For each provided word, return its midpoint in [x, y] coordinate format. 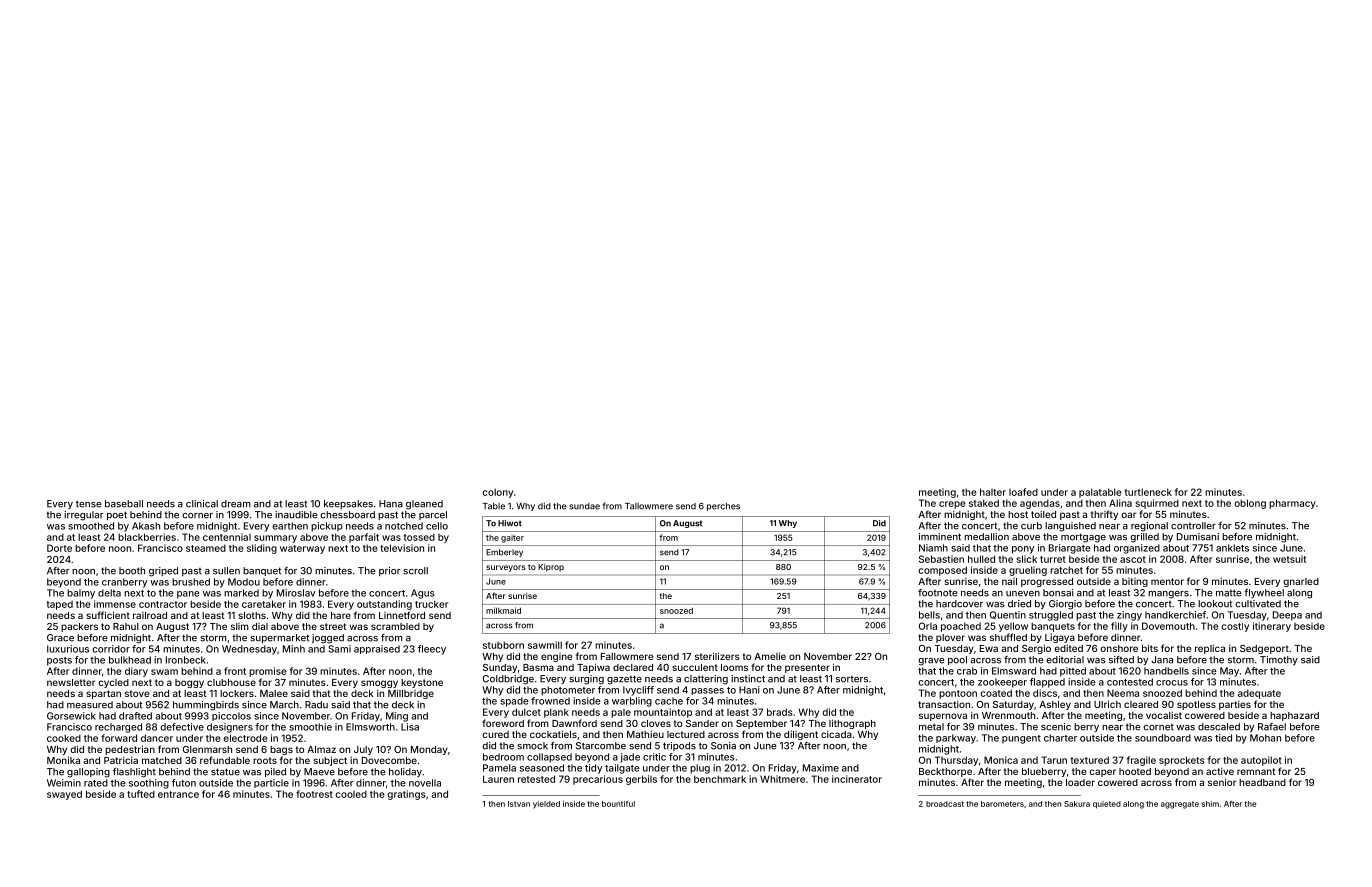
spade [514, 702]
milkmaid [503, 610]
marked [241, 593]
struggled [1051, 616]
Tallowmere [649, 506]
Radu [316, 705]
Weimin [64, 783]
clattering [706, 680]
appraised [377, 649]
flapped [1047, 683]
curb [1031, 526]
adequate [1259, 694]
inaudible [296, 515]
